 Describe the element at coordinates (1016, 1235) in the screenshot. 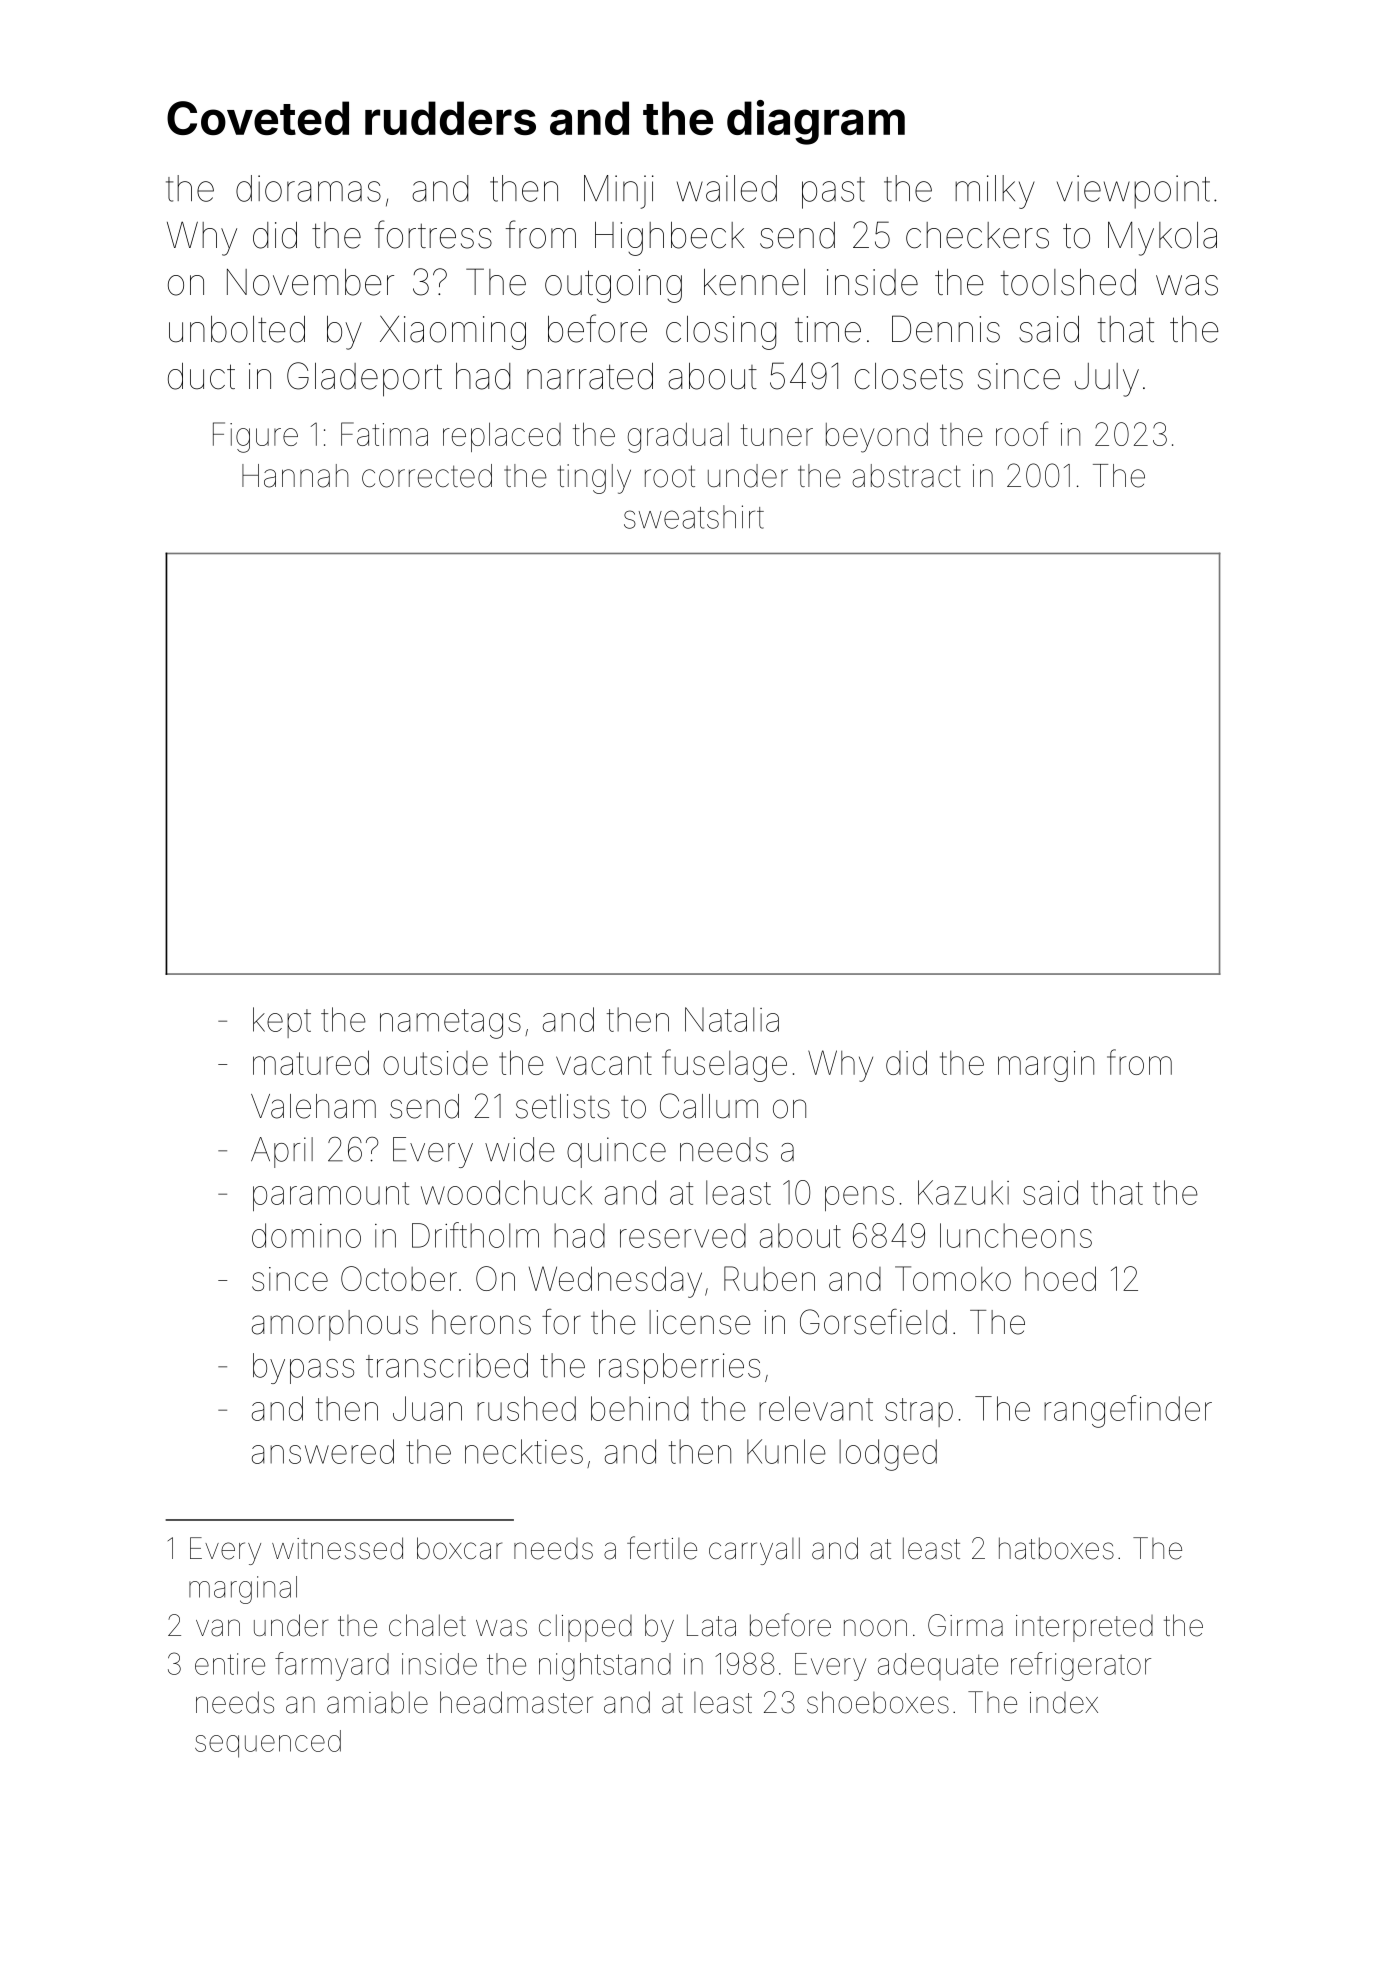

I see `luncheons` at that location.
